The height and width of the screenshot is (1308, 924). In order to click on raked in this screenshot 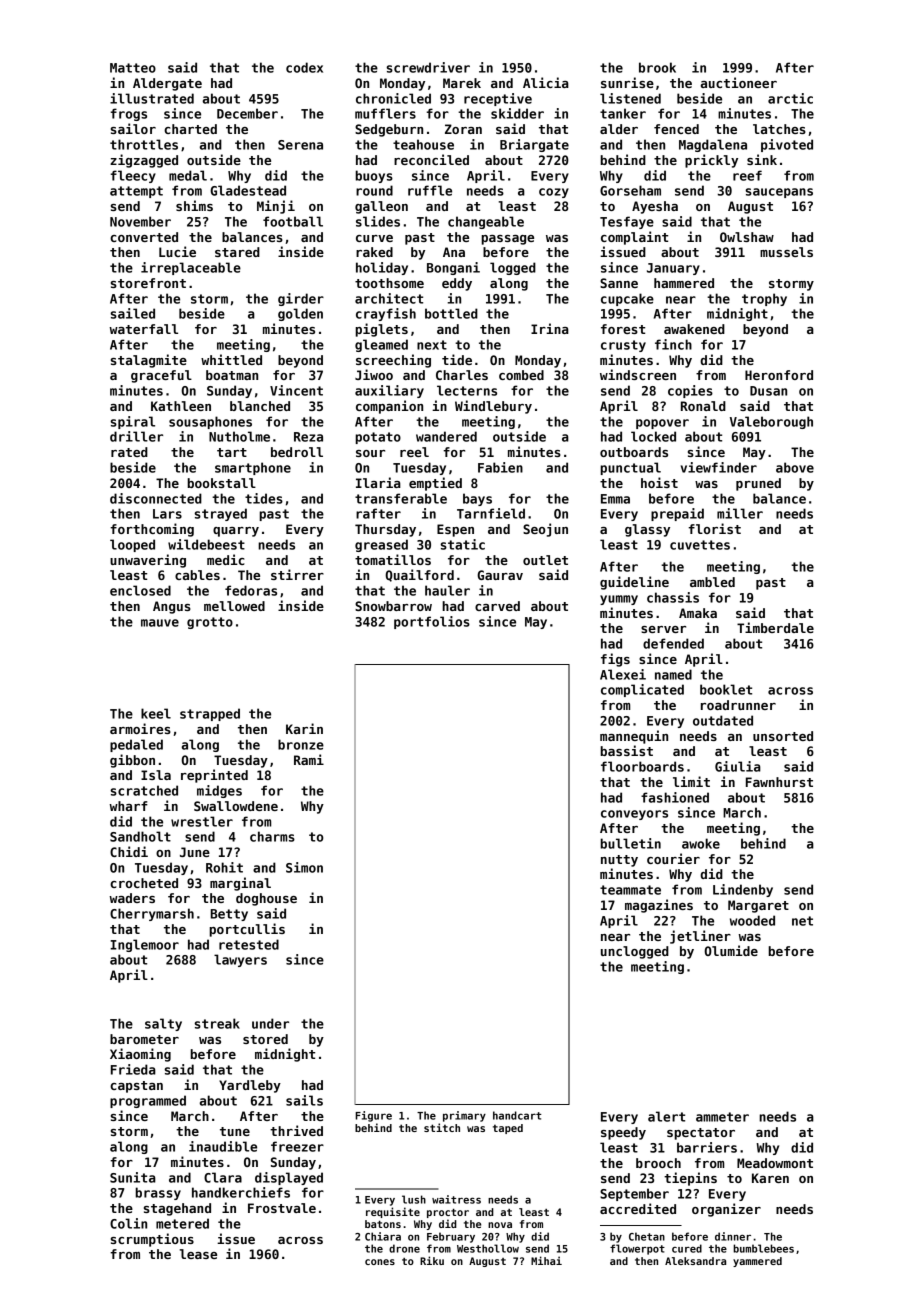, I will do `click(374, 252)`.
